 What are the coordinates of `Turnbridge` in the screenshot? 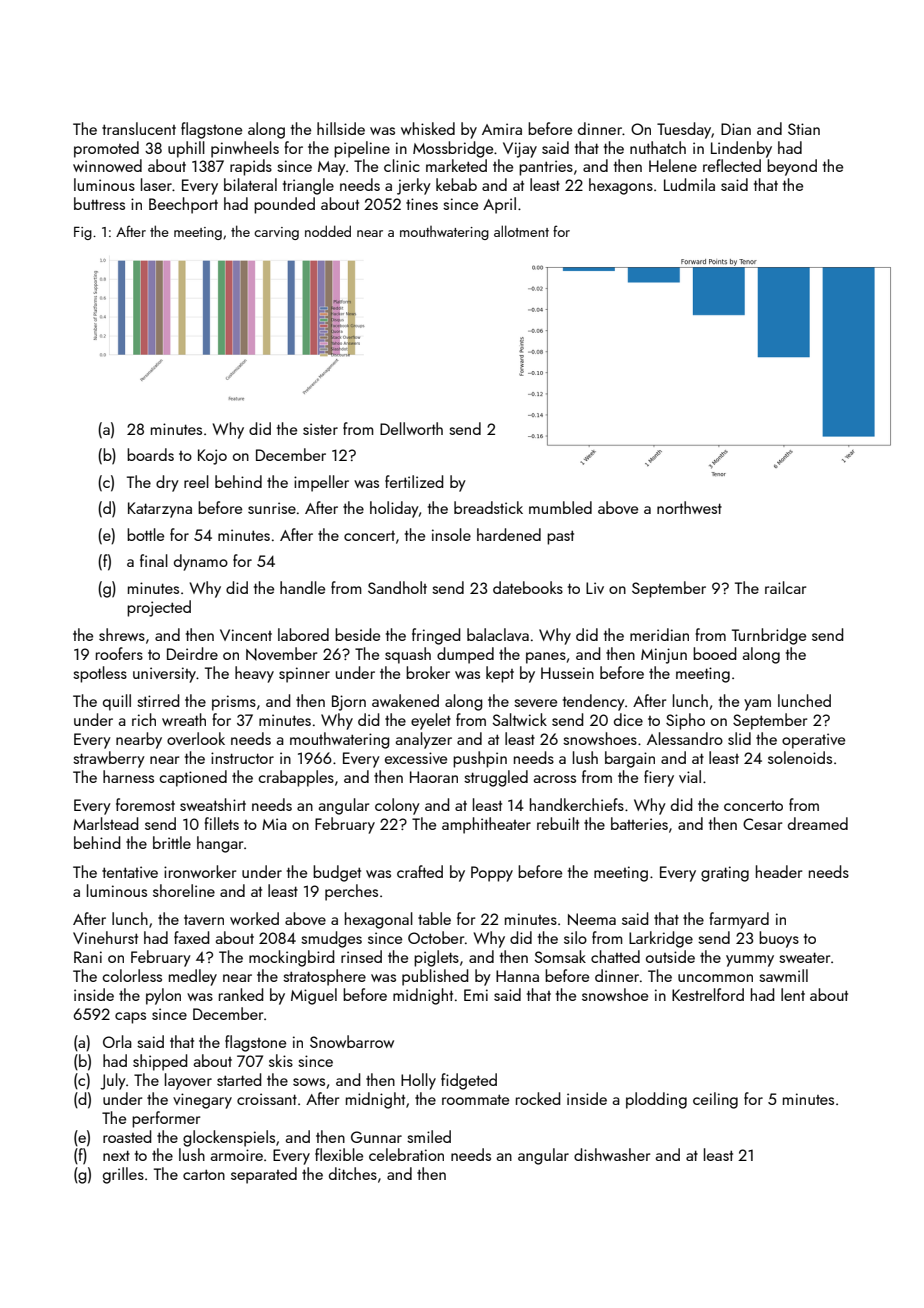 It's located at (769, 636).
